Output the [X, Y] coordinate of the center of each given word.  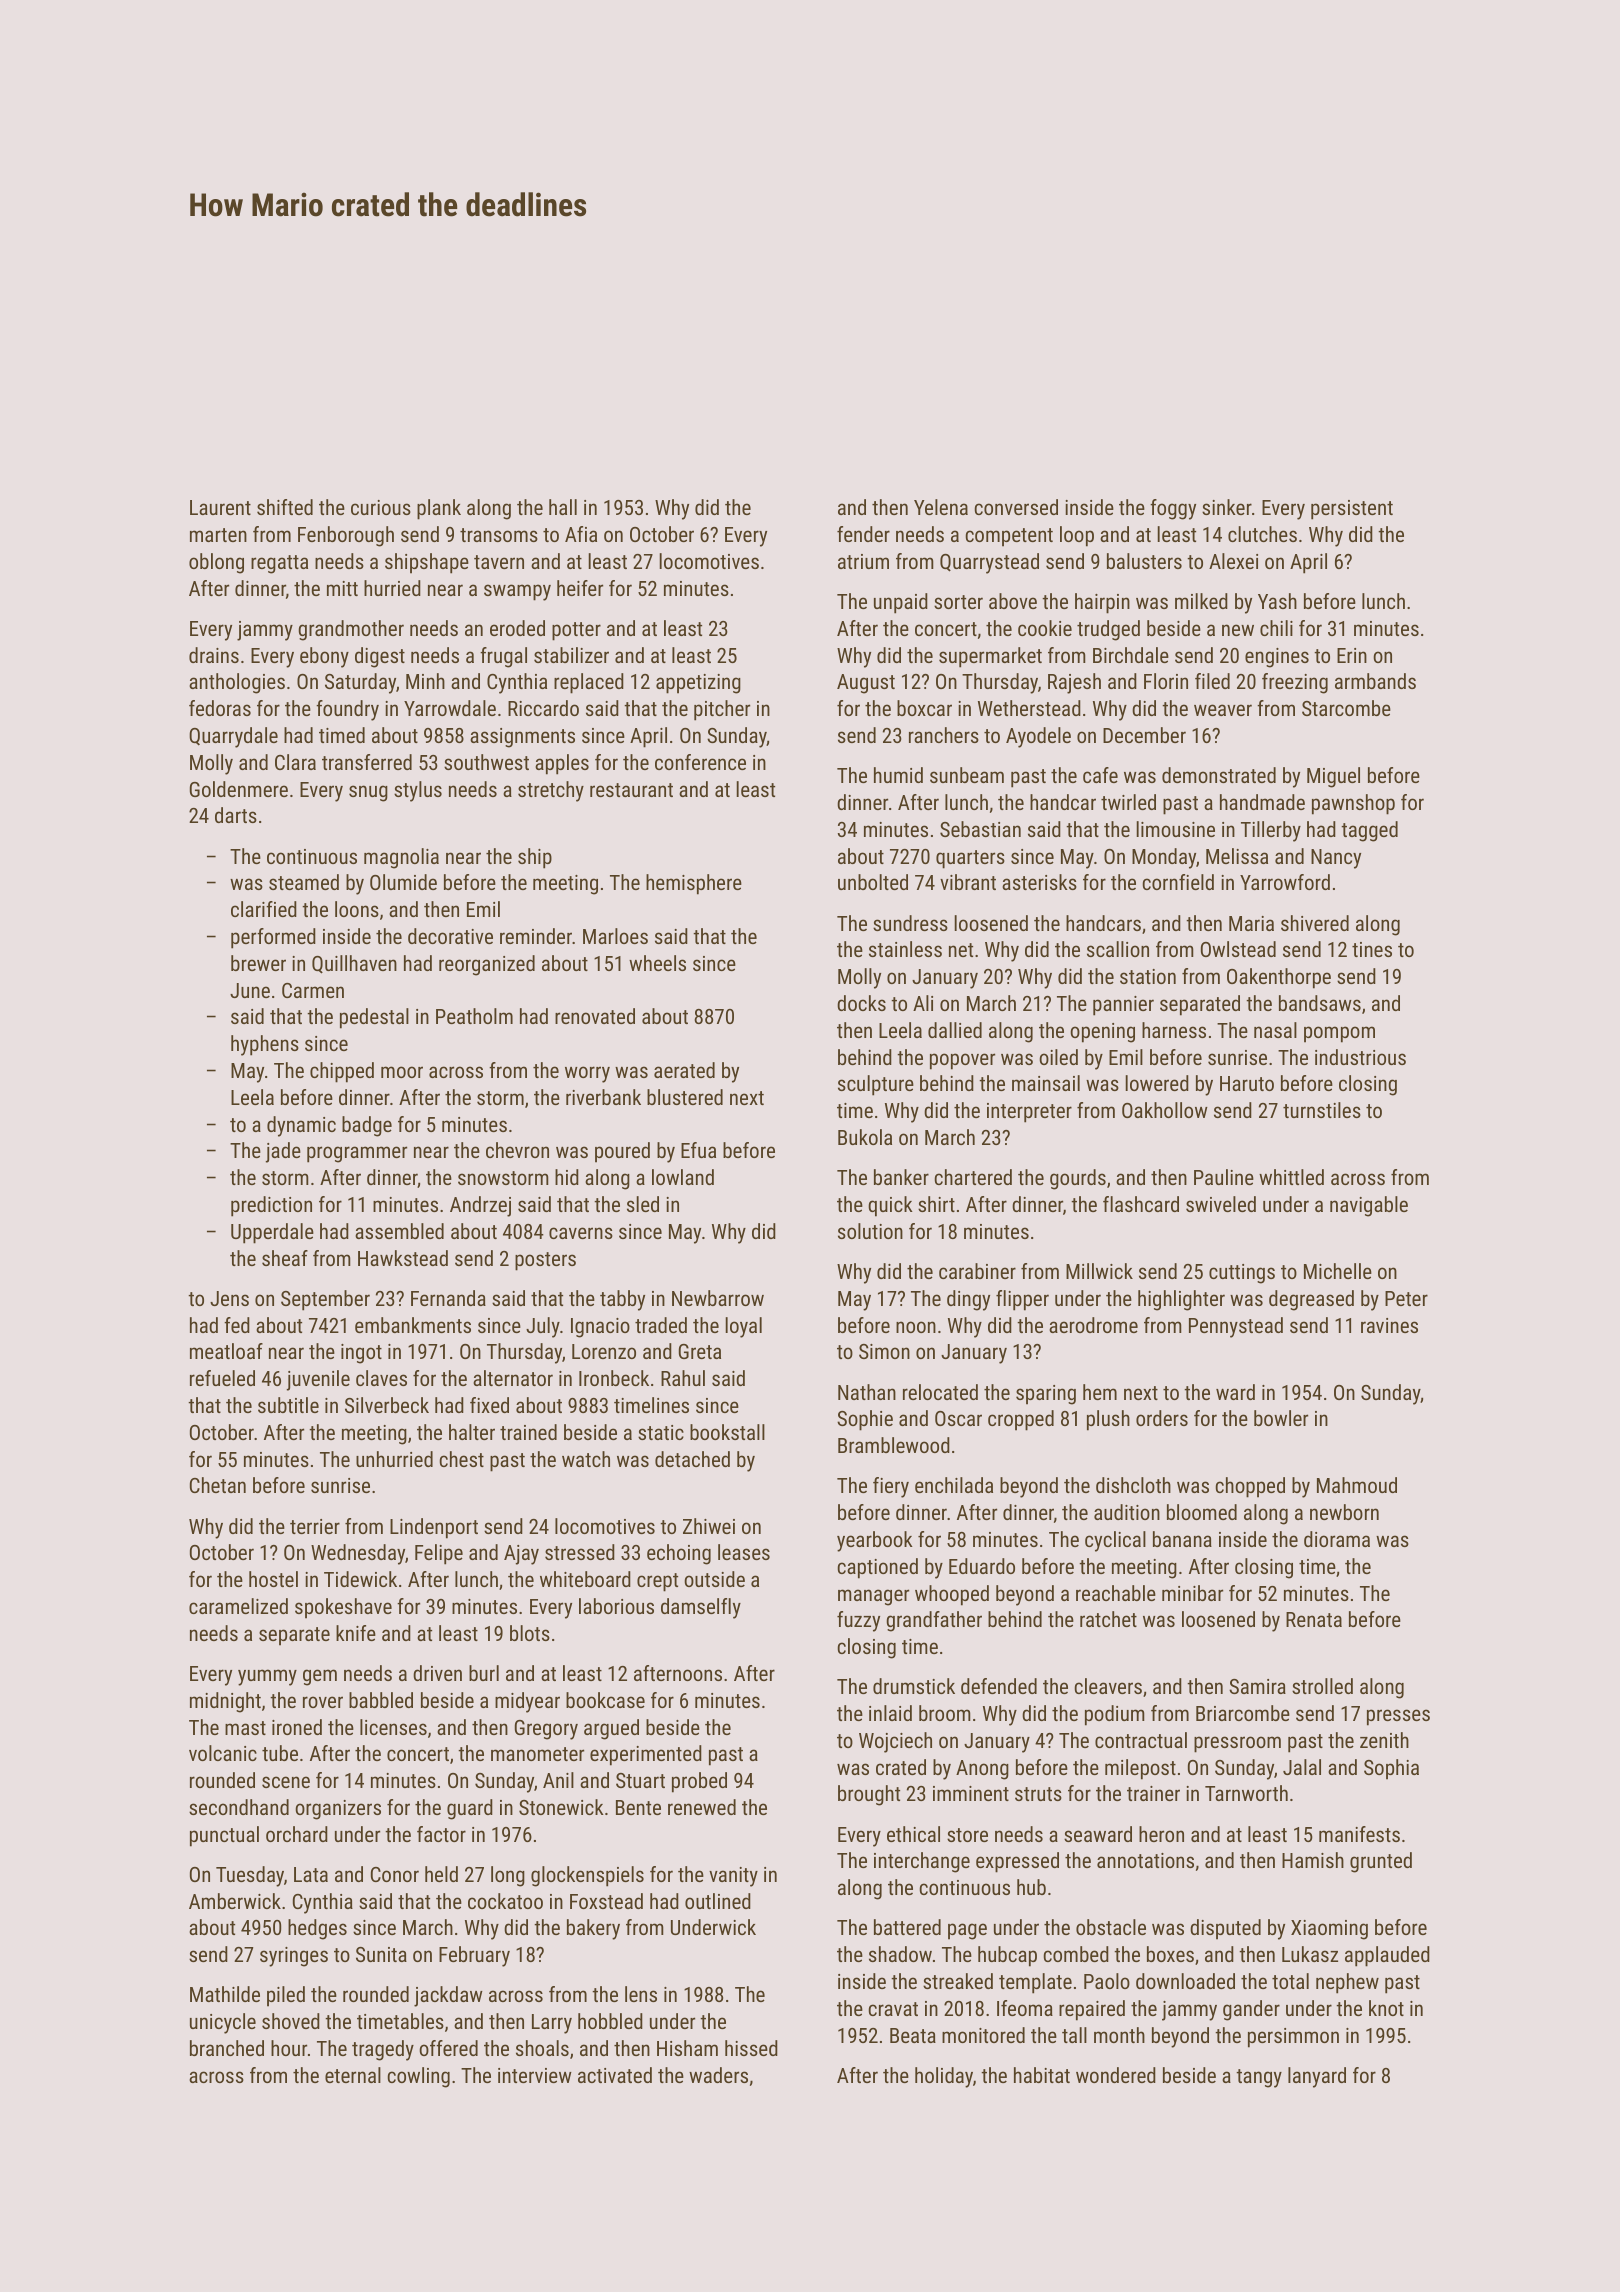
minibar [1192, 1593]
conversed [1016, 507]
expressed [1017, 1862]
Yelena [941, 507]
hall [563, 507]
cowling [418, 2077]
